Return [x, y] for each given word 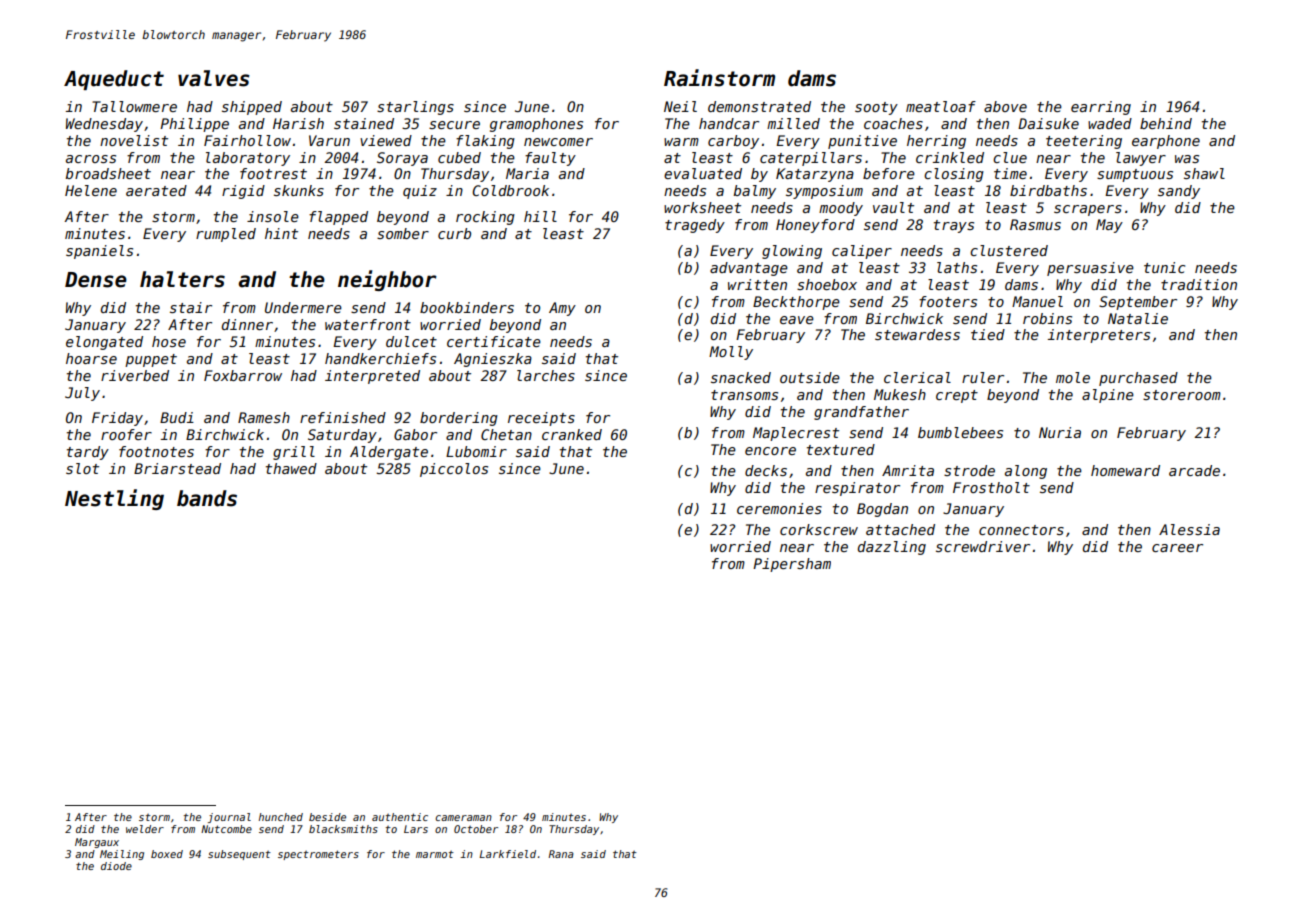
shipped [252, 108]
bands [207, 498]
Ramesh [264, 417]
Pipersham [792, 565]
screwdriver [983, 546]
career [1177, 548]
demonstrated [759, 106]
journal [229, 818]
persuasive [1090, 269]
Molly [731, 353]
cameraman [463, 818]
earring [1101, 108]
